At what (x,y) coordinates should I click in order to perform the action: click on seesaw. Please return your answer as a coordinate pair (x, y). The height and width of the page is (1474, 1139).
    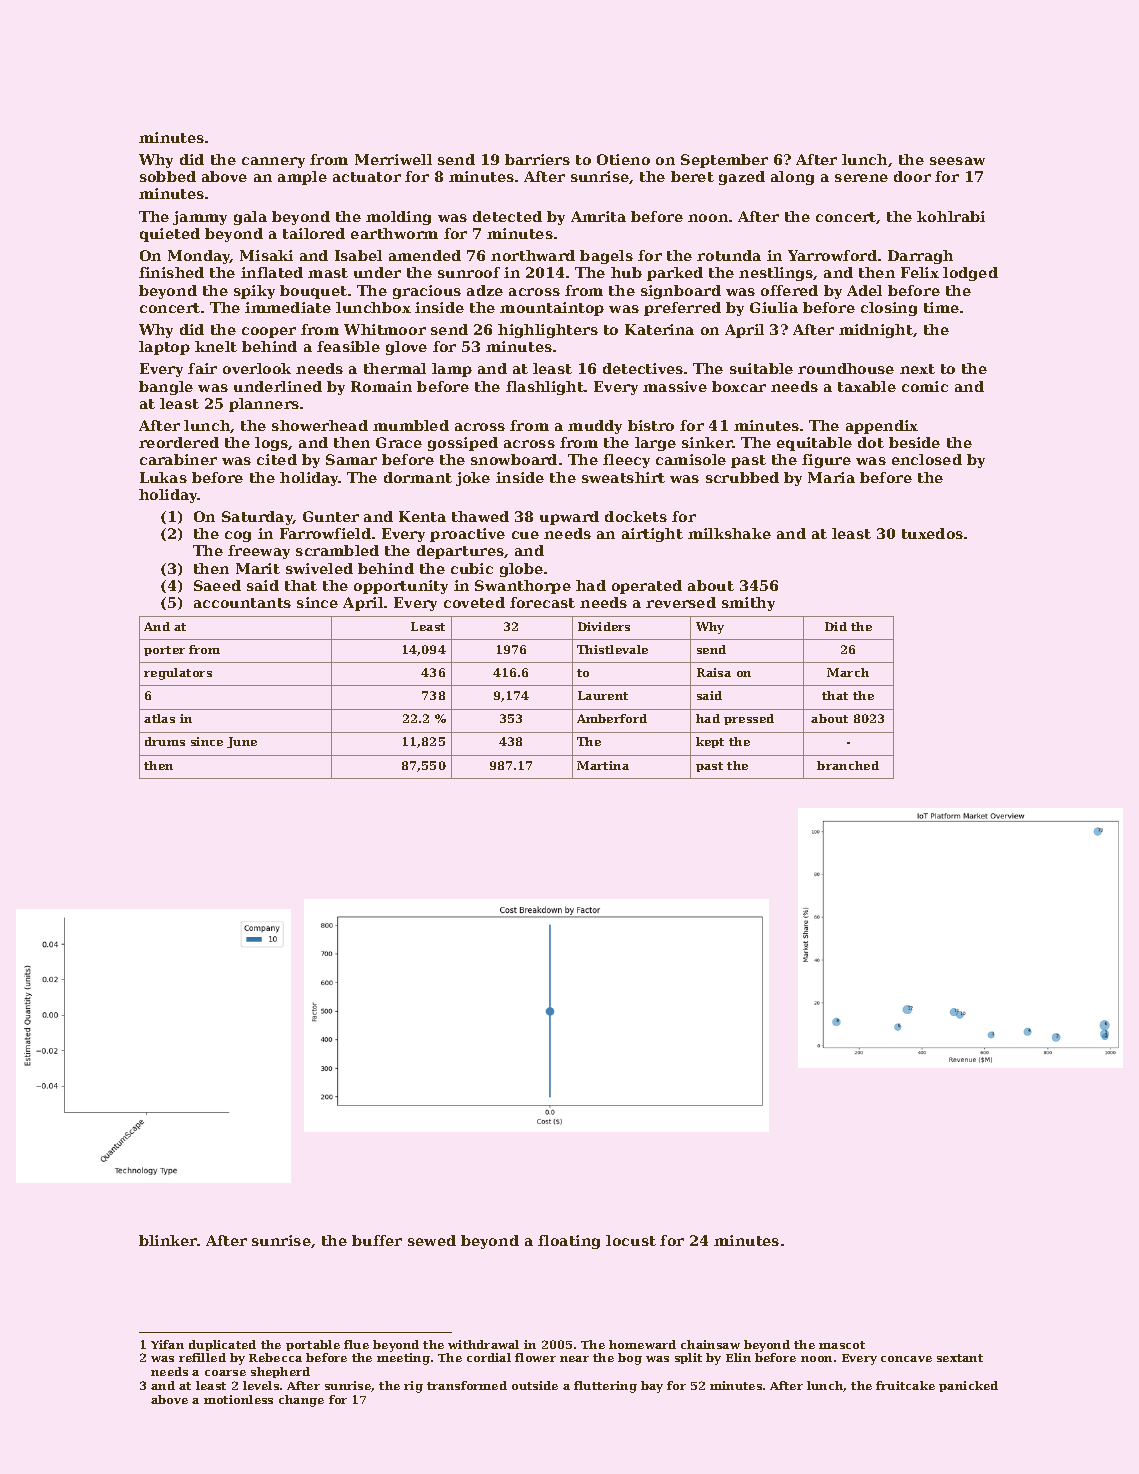
    Looking at the image, I should click on (957, 161).
